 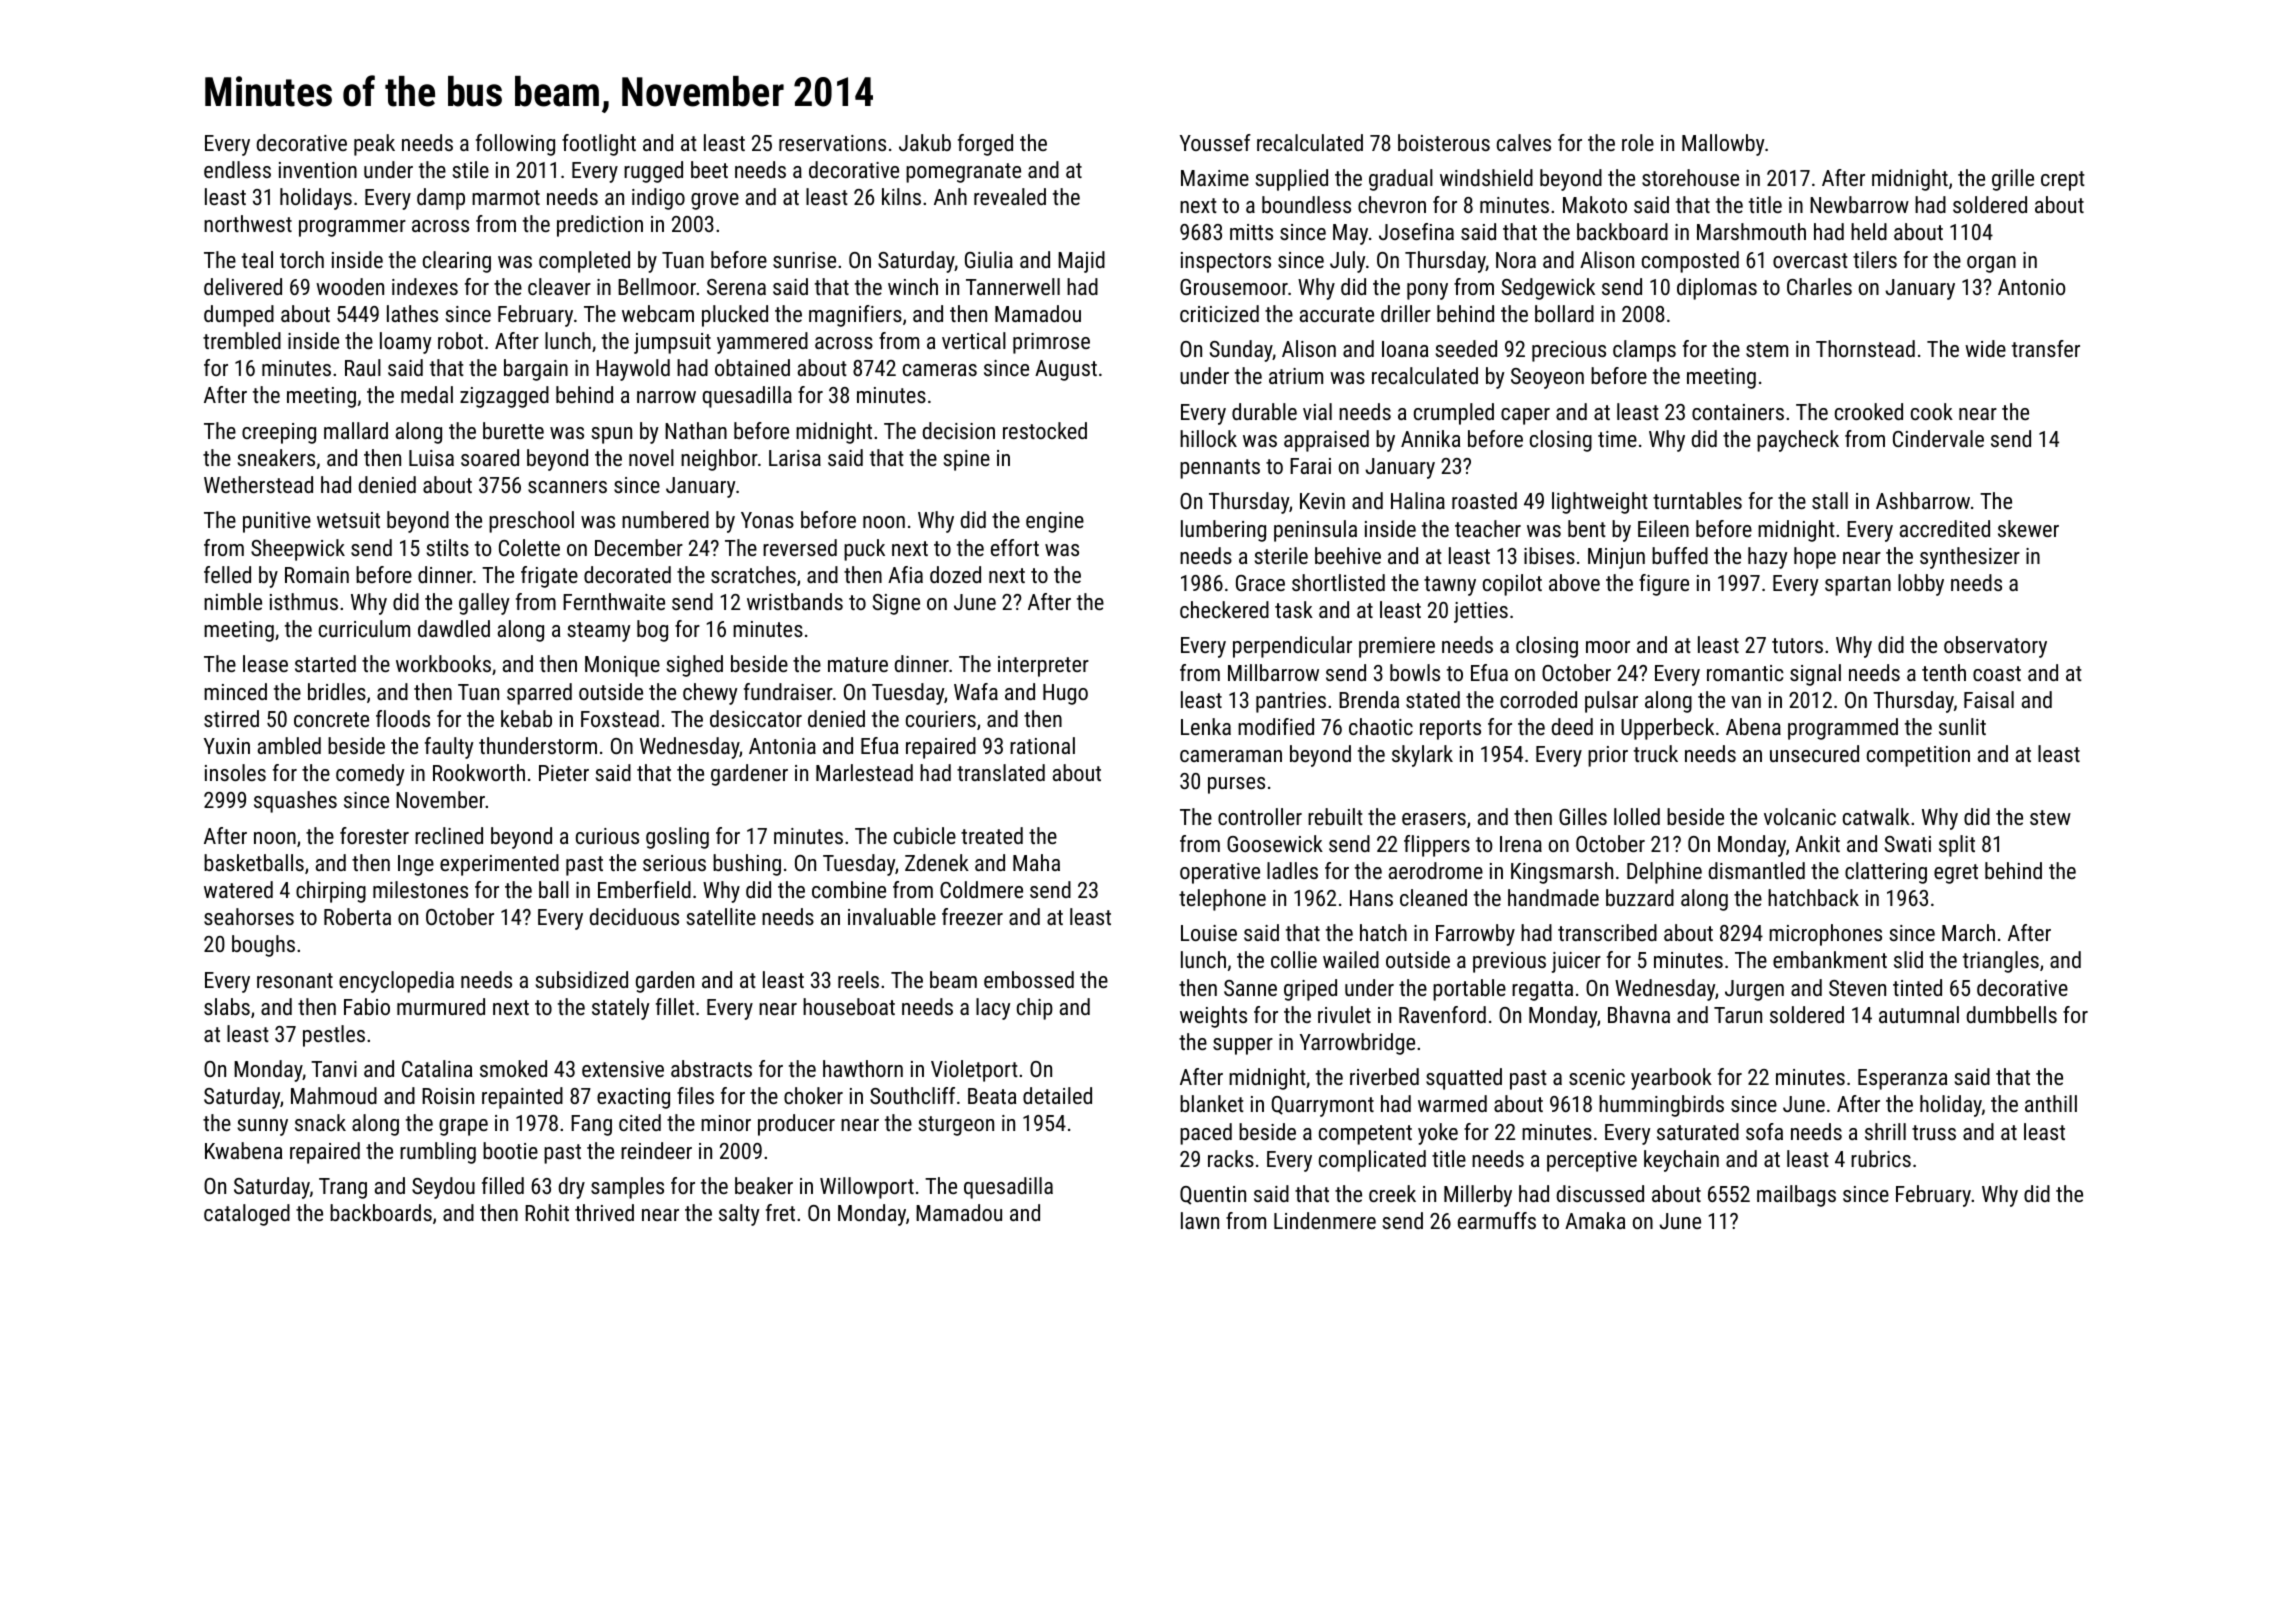 I want to click on peak, so click(x=374, y=145).
